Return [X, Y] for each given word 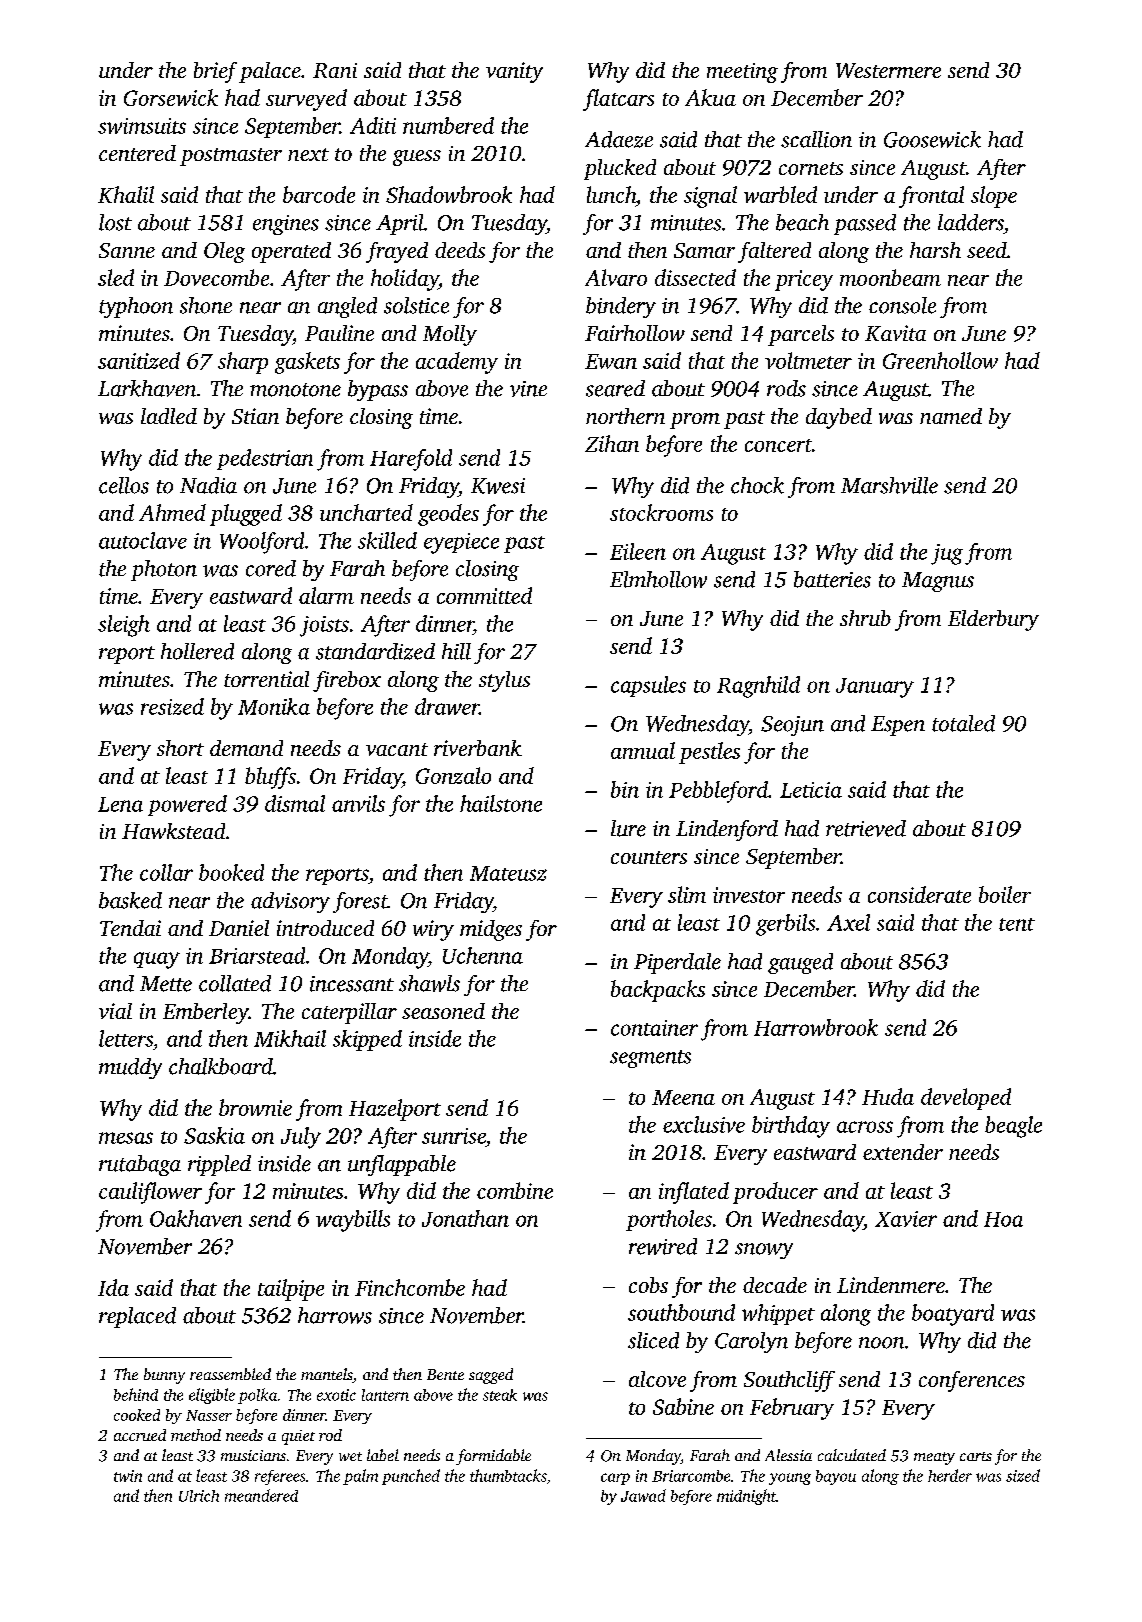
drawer [447, 706]
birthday [791, 1127]
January [875, 688]
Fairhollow [635, 333]
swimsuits [142, 126]
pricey [804, 280]
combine [515, 1190]
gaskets [307, 363]
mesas [126, 1138]
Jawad [643, 1495]
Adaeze [619, 139]
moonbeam [890, 277]
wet [350, 1456]
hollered [197, 651]
